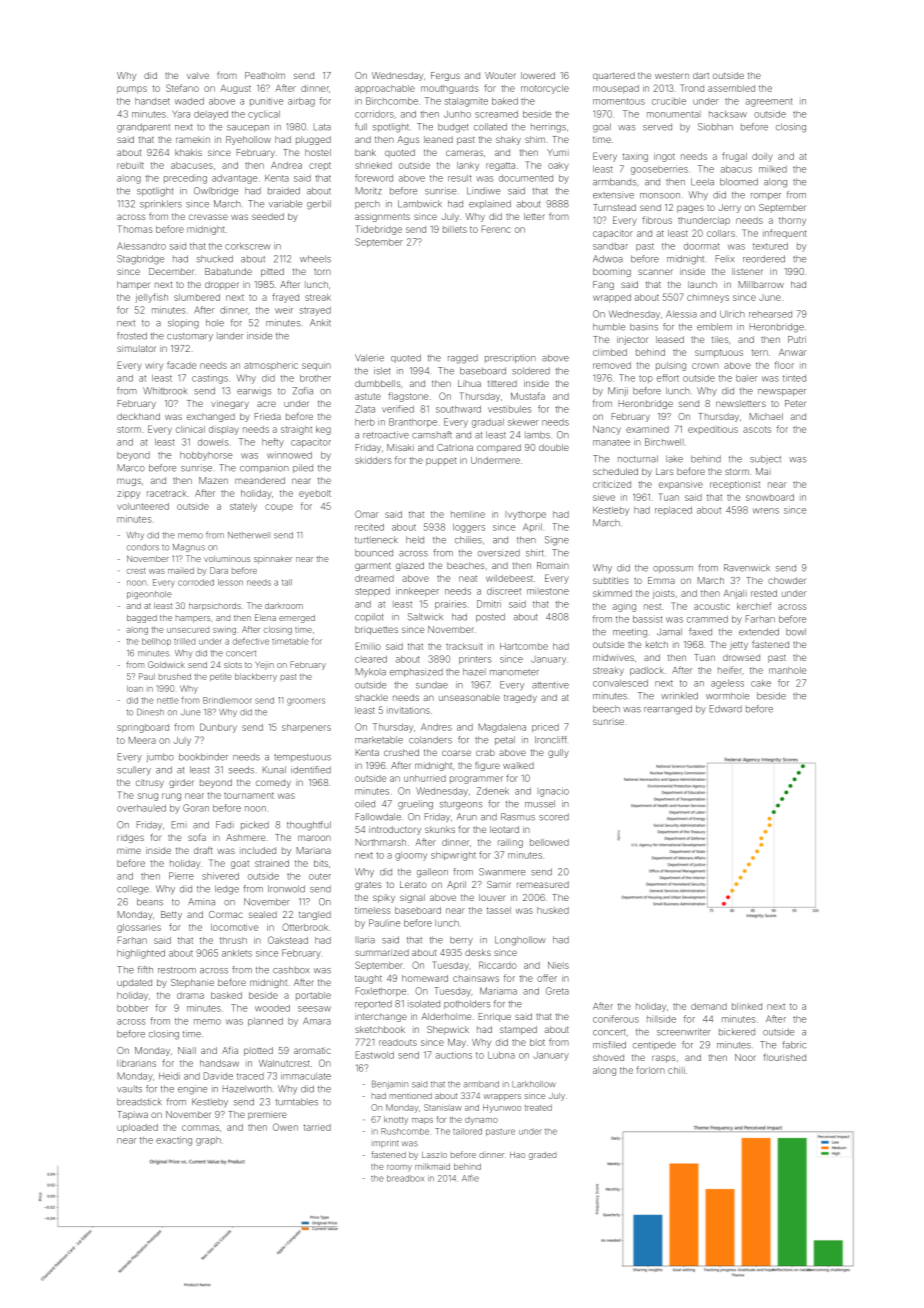 This screenshot has width=924, height=1308. What do you see at coordinates (154, 367) in the screenshot?
I see `wiry` at bounding box center [154, 367].
